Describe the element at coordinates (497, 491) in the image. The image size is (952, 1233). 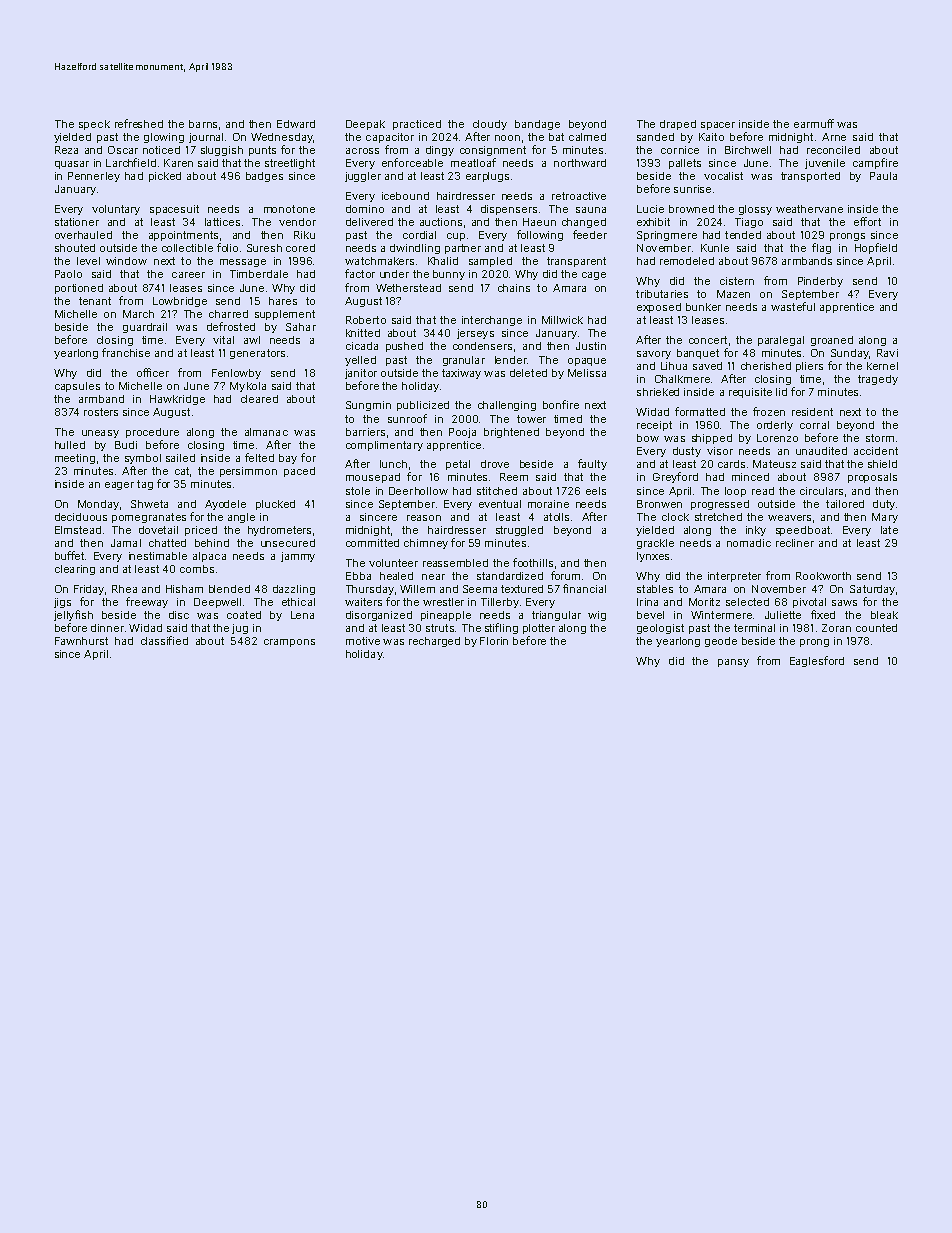
I see `stitched` at that location.
